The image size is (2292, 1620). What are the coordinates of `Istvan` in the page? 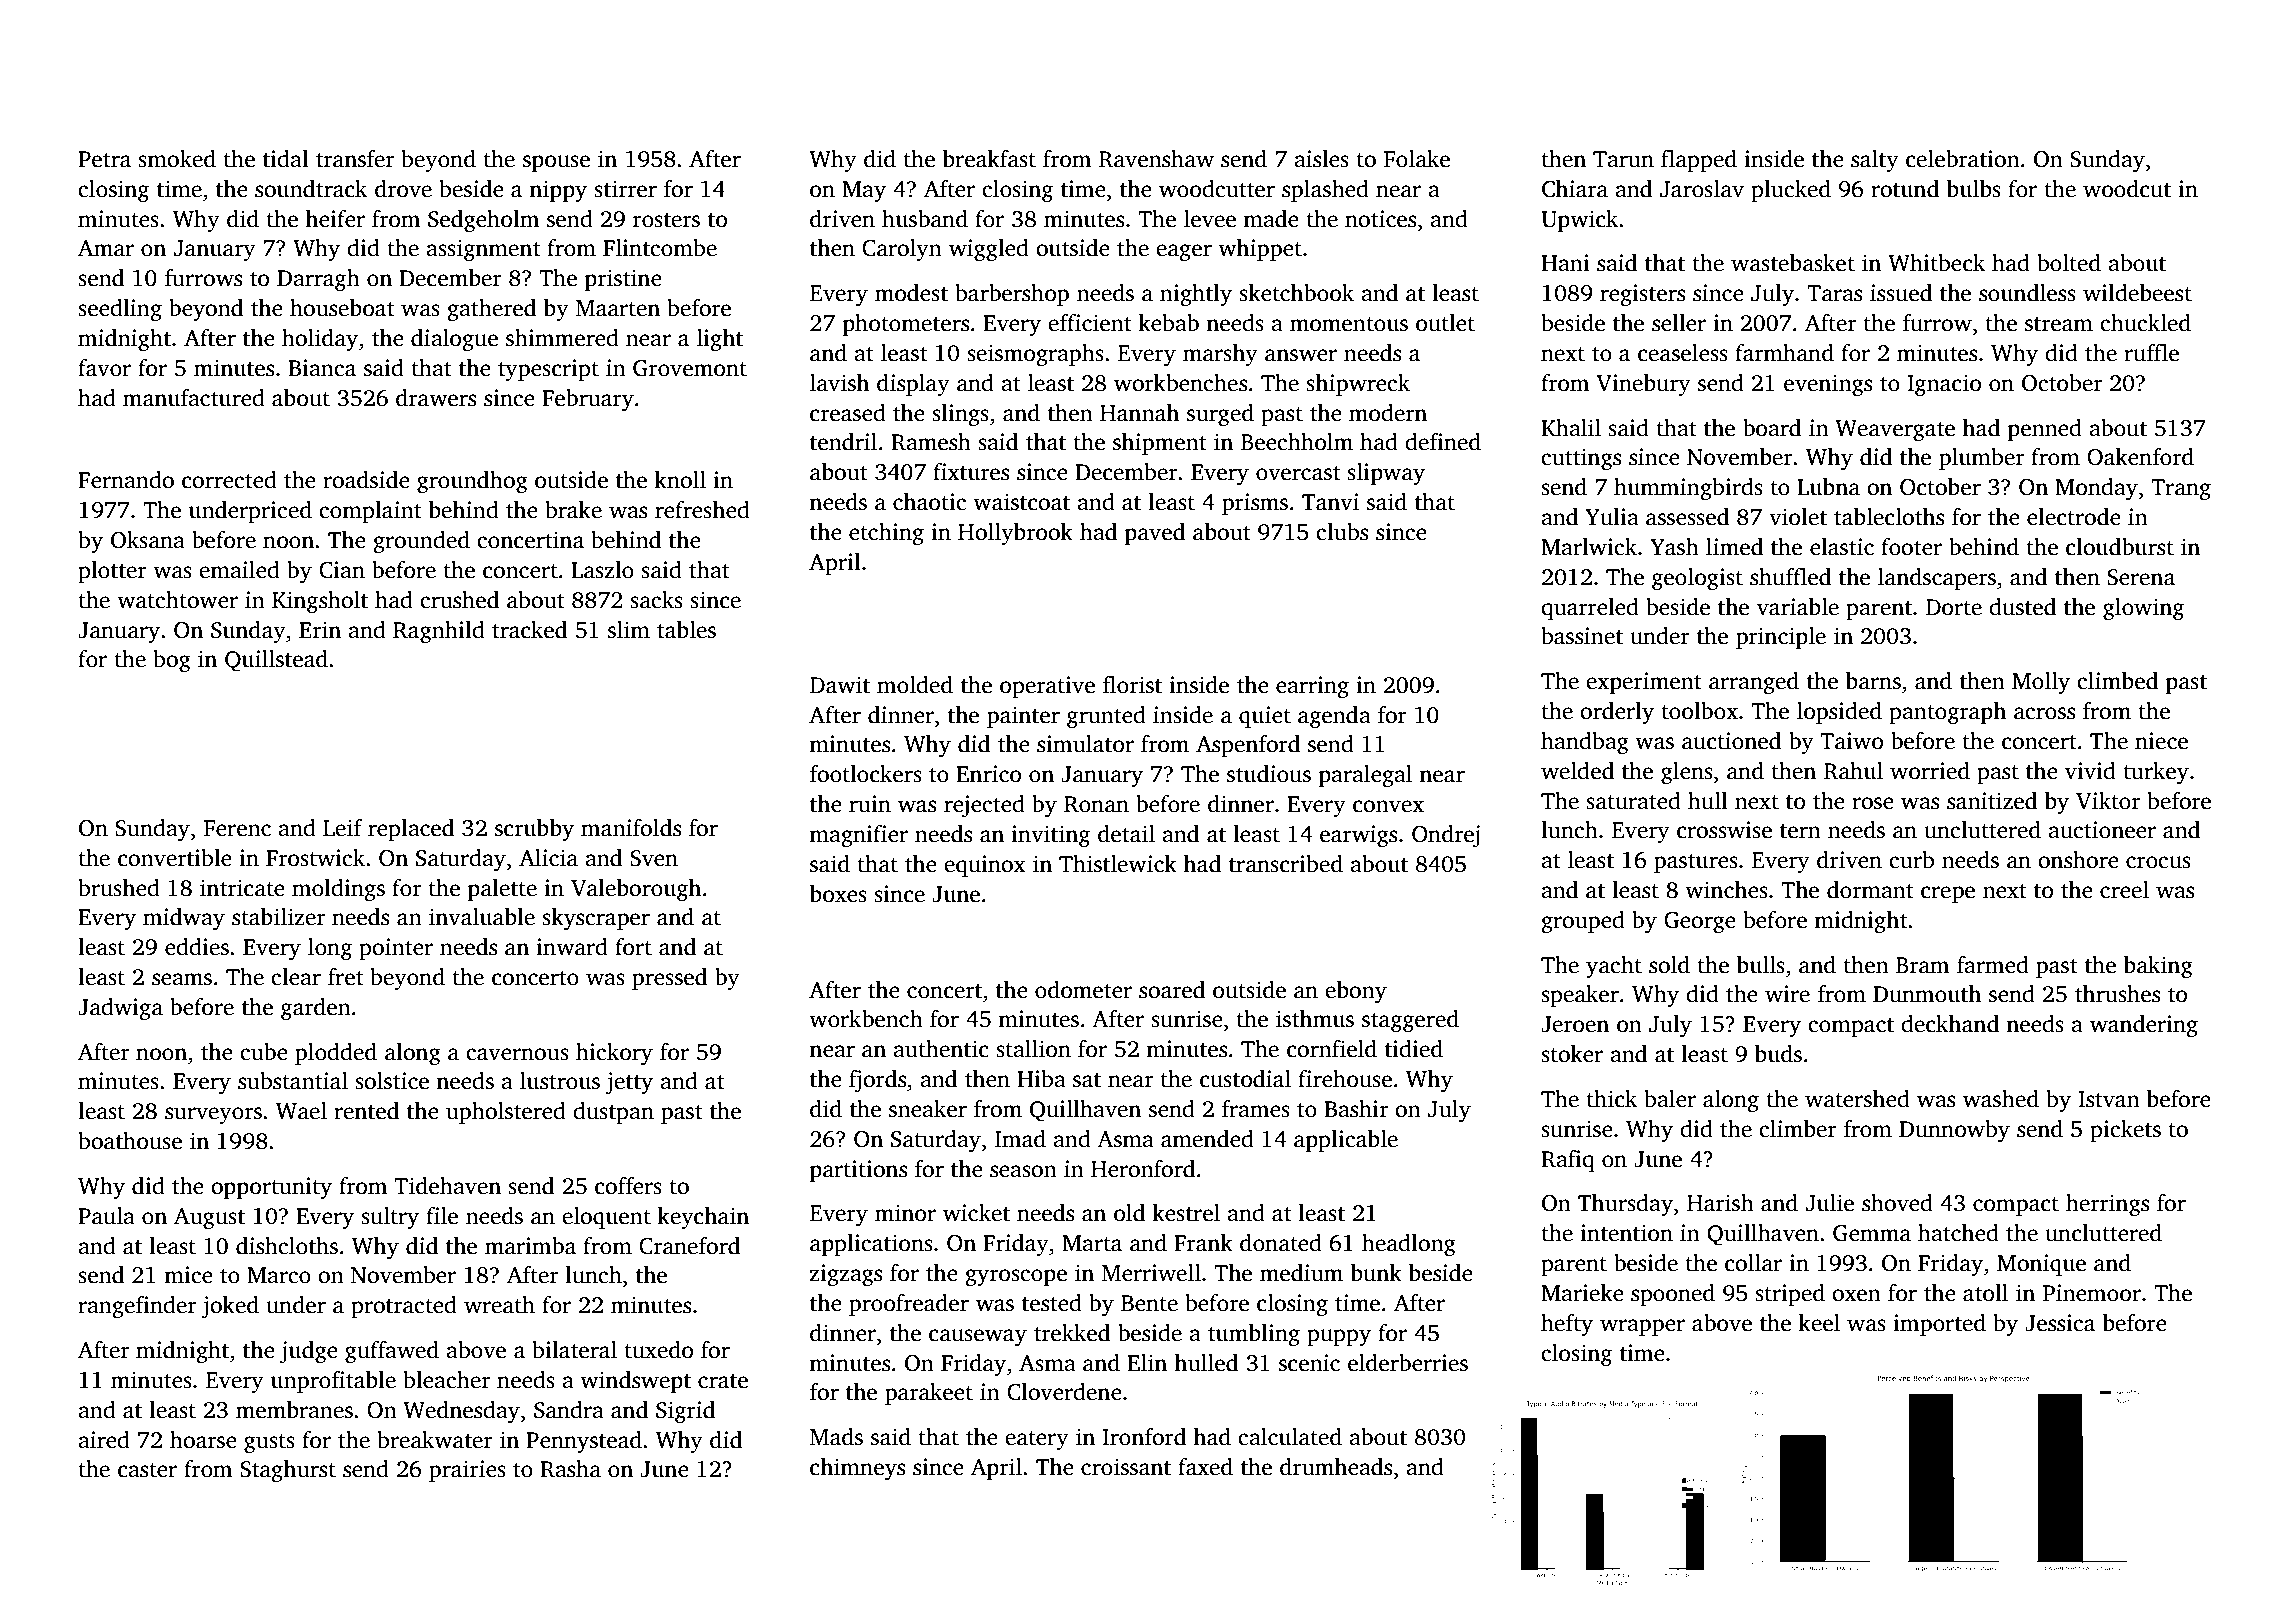 It's located at (2109, 1099).
